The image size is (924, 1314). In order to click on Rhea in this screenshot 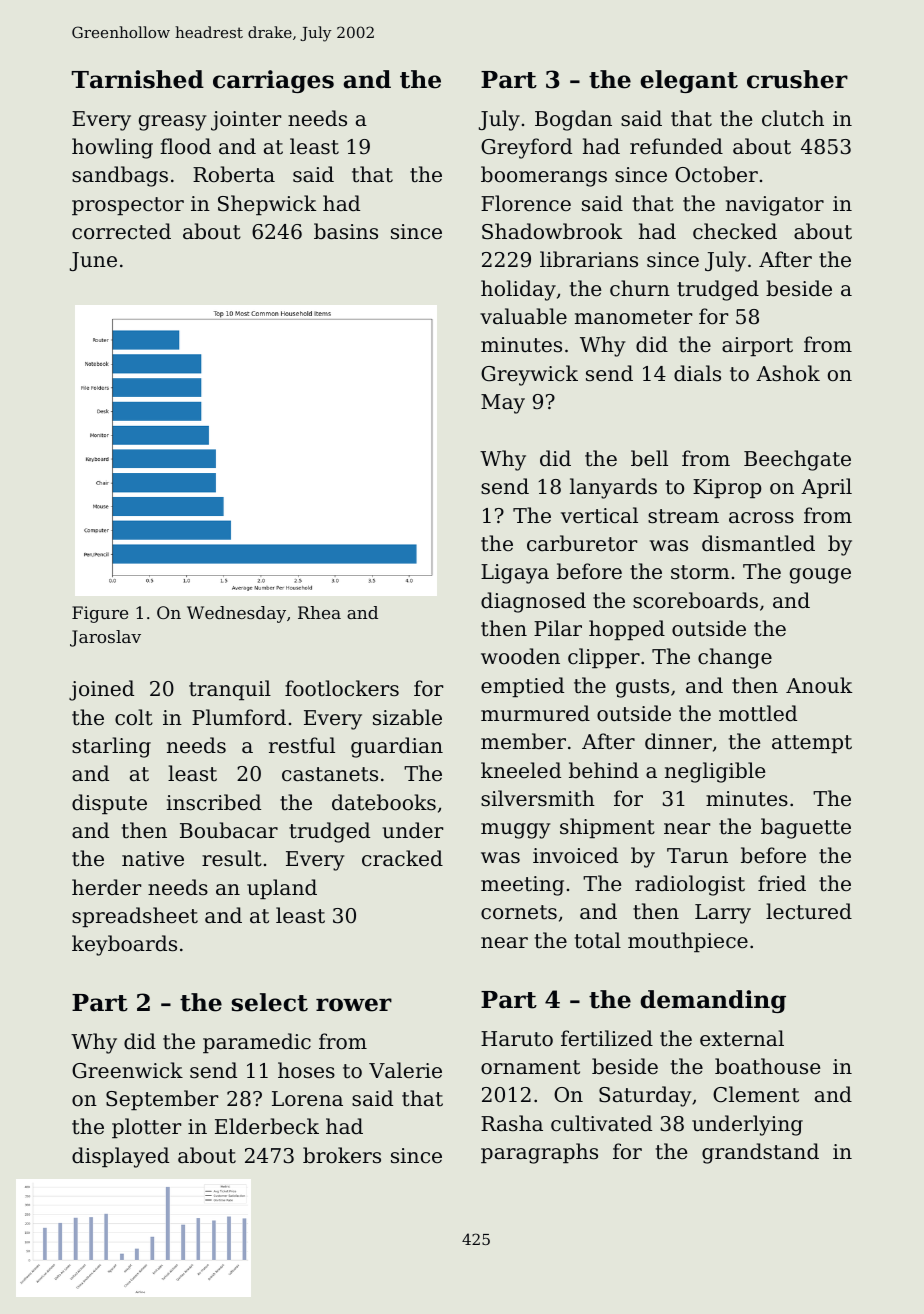, I will do `click(319, 612)`.
